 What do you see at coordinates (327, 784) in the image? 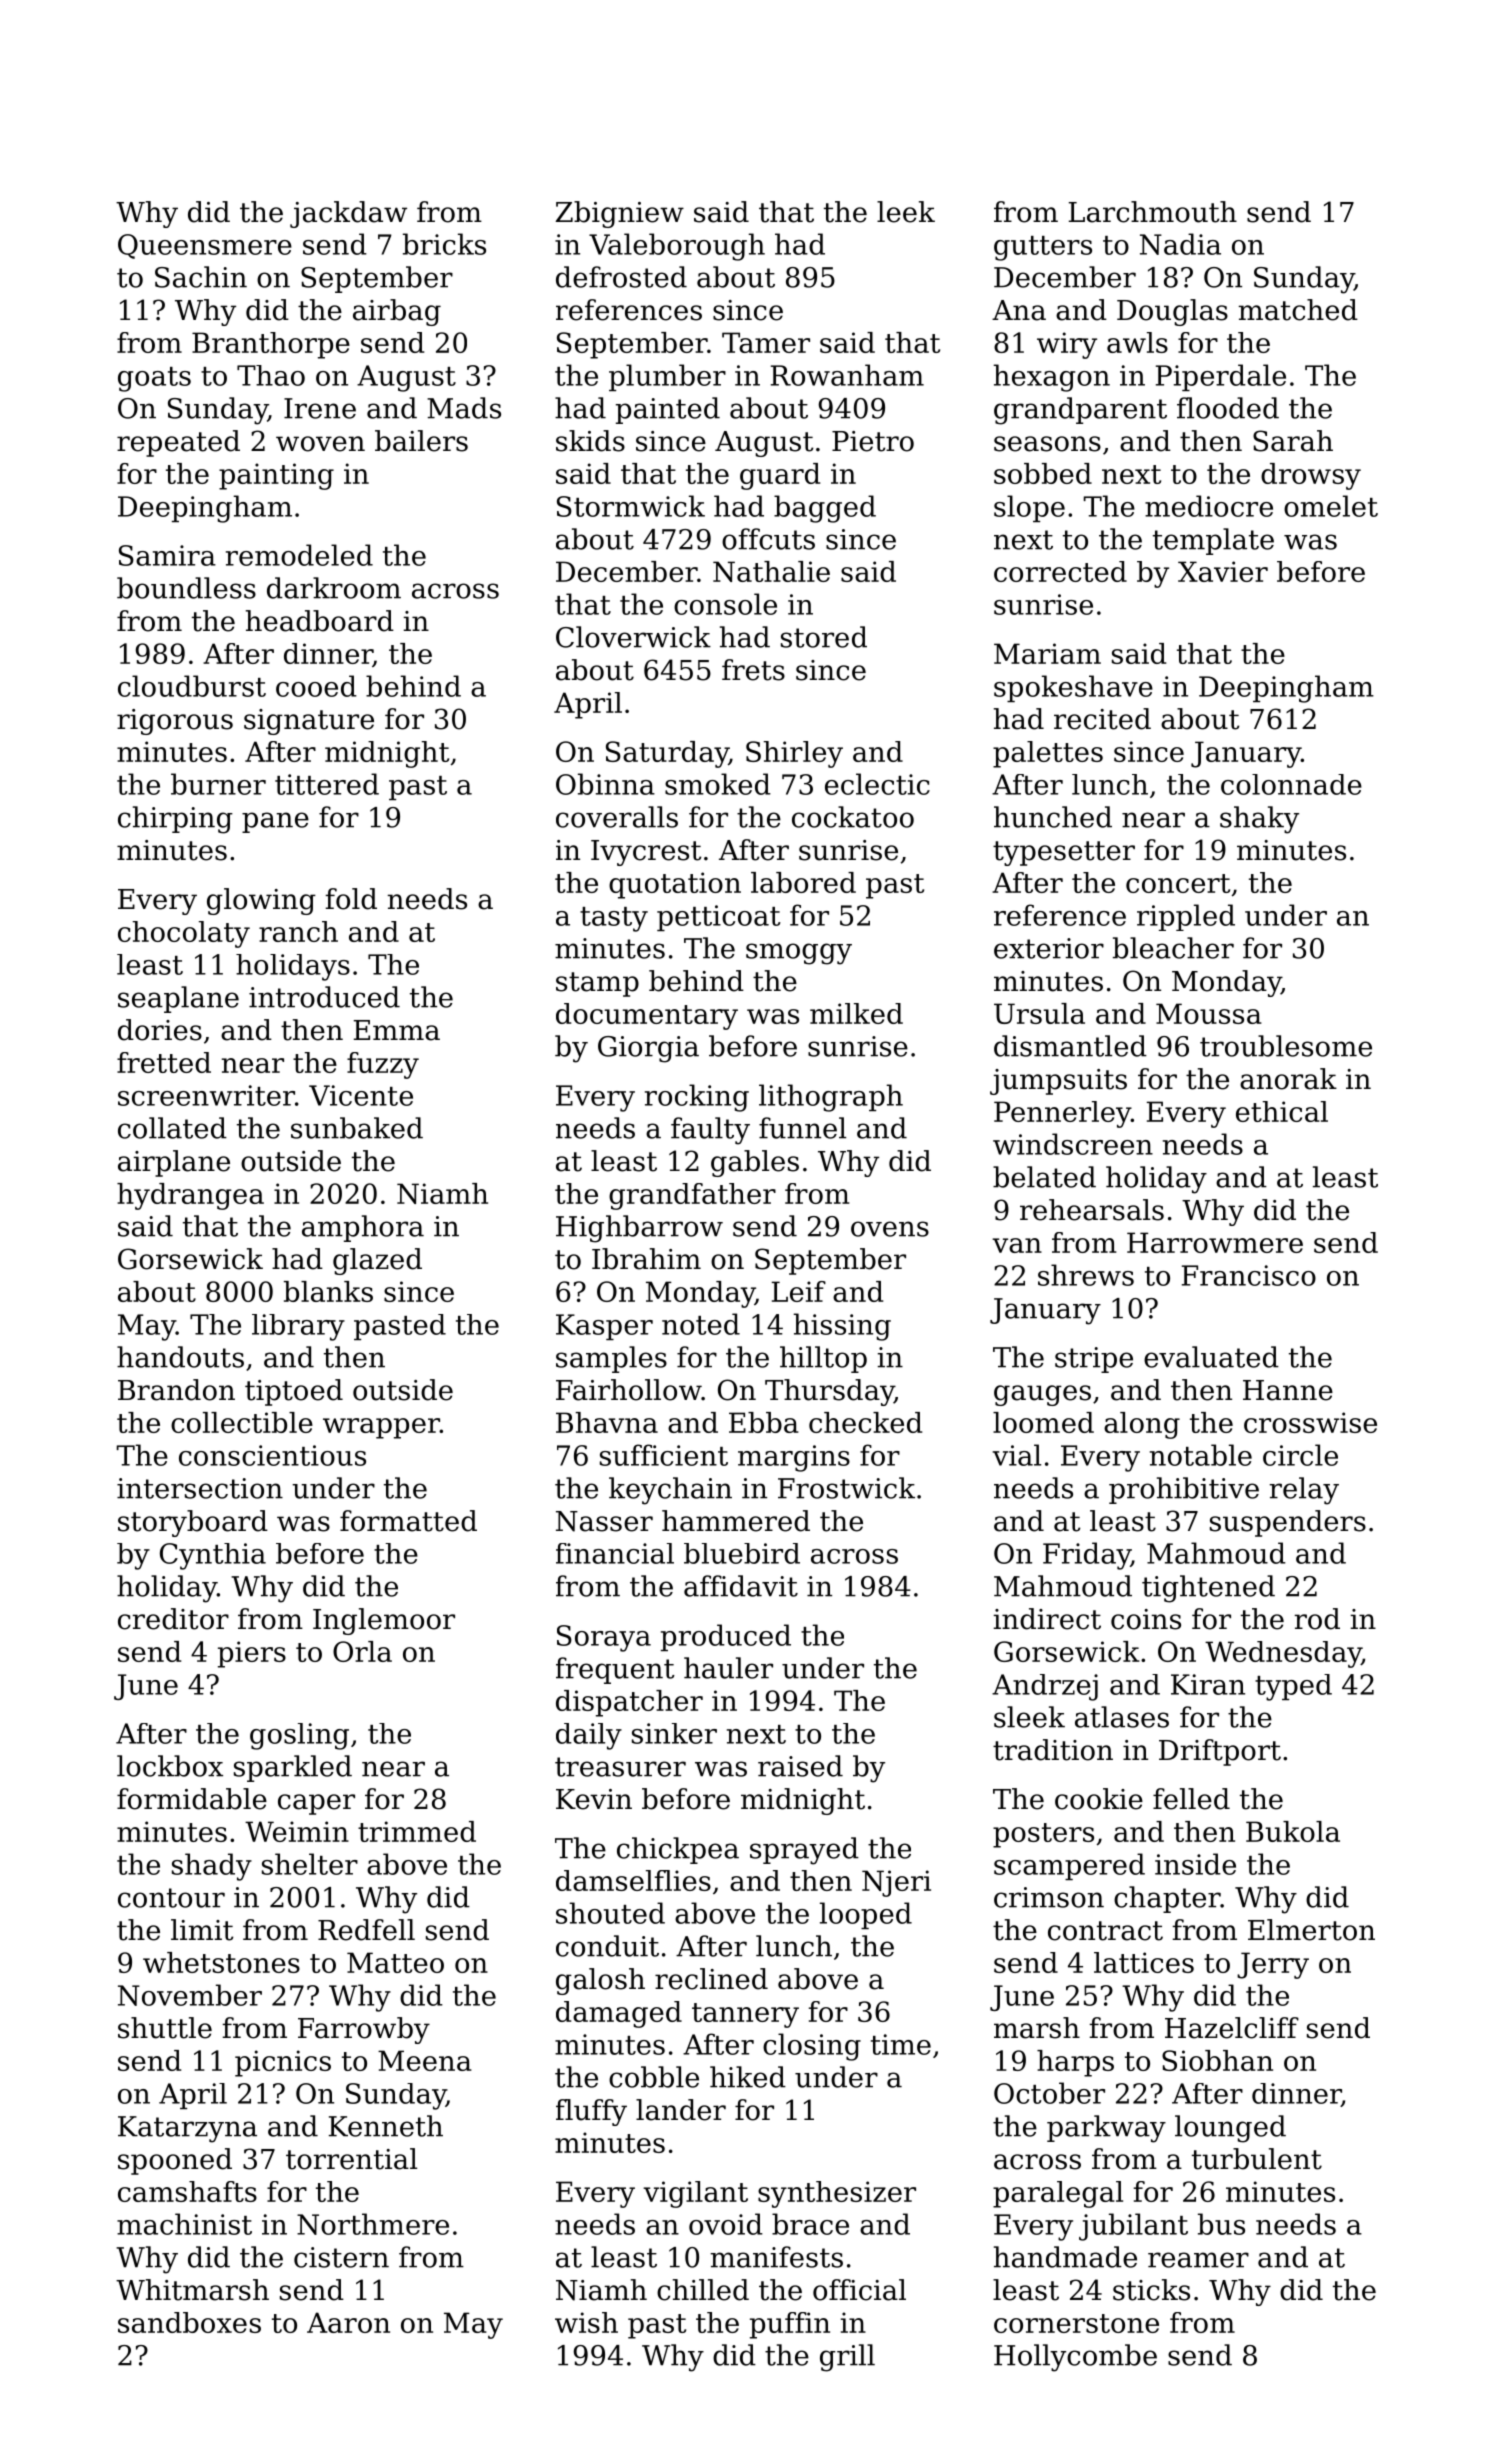
I see `tittered` at bounding box center [327, 784].
